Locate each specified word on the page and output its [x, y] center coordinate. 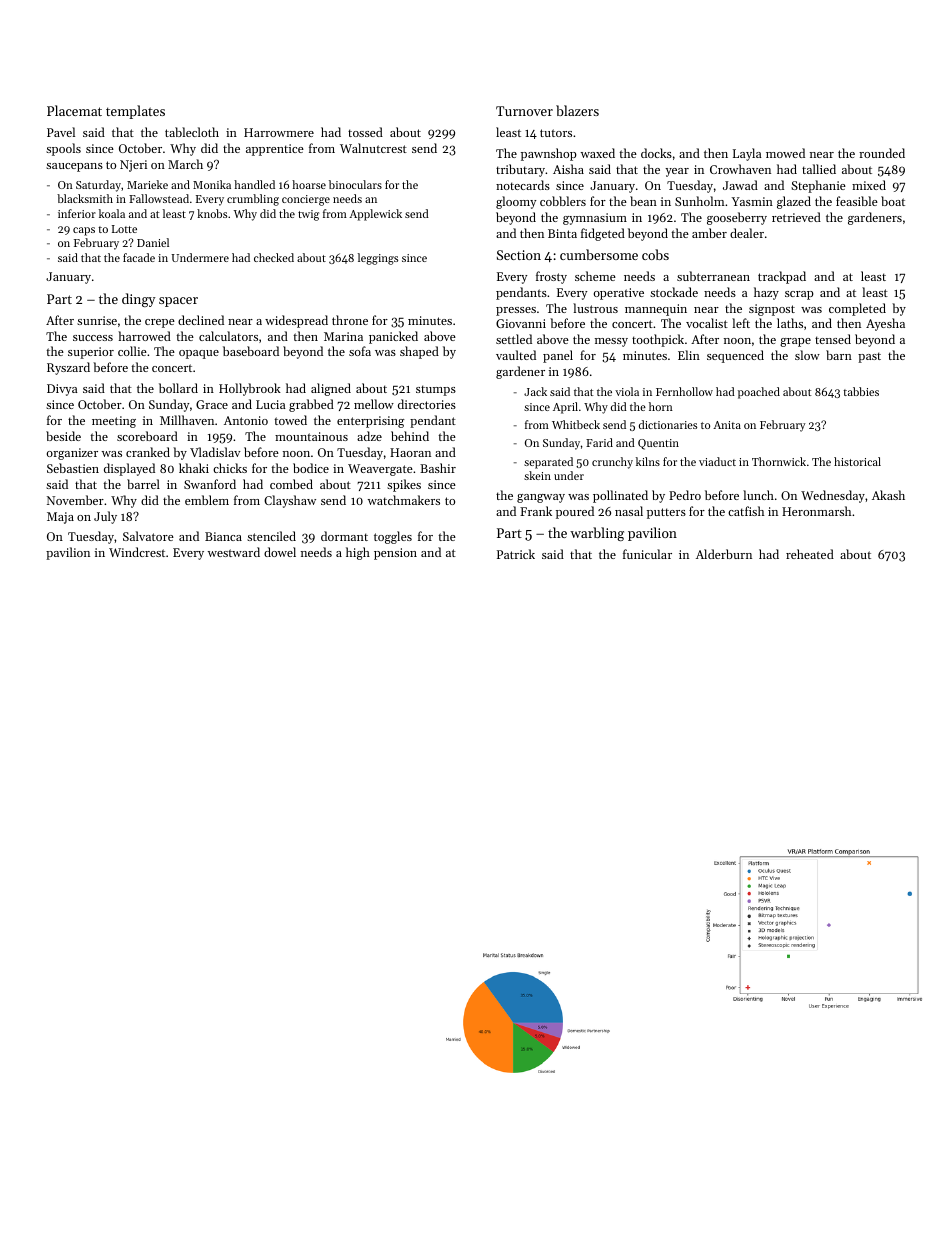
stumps [436, 390]
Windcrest [137, 552]
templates [135, 112]
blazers [577, 110]
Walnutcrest [373, 148]
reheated [810, 554]
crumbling [253, 200]
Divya [62, 390]
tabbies [861, 391]
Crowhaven [740, 169]
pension [395, 554]
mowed [785, 153]
